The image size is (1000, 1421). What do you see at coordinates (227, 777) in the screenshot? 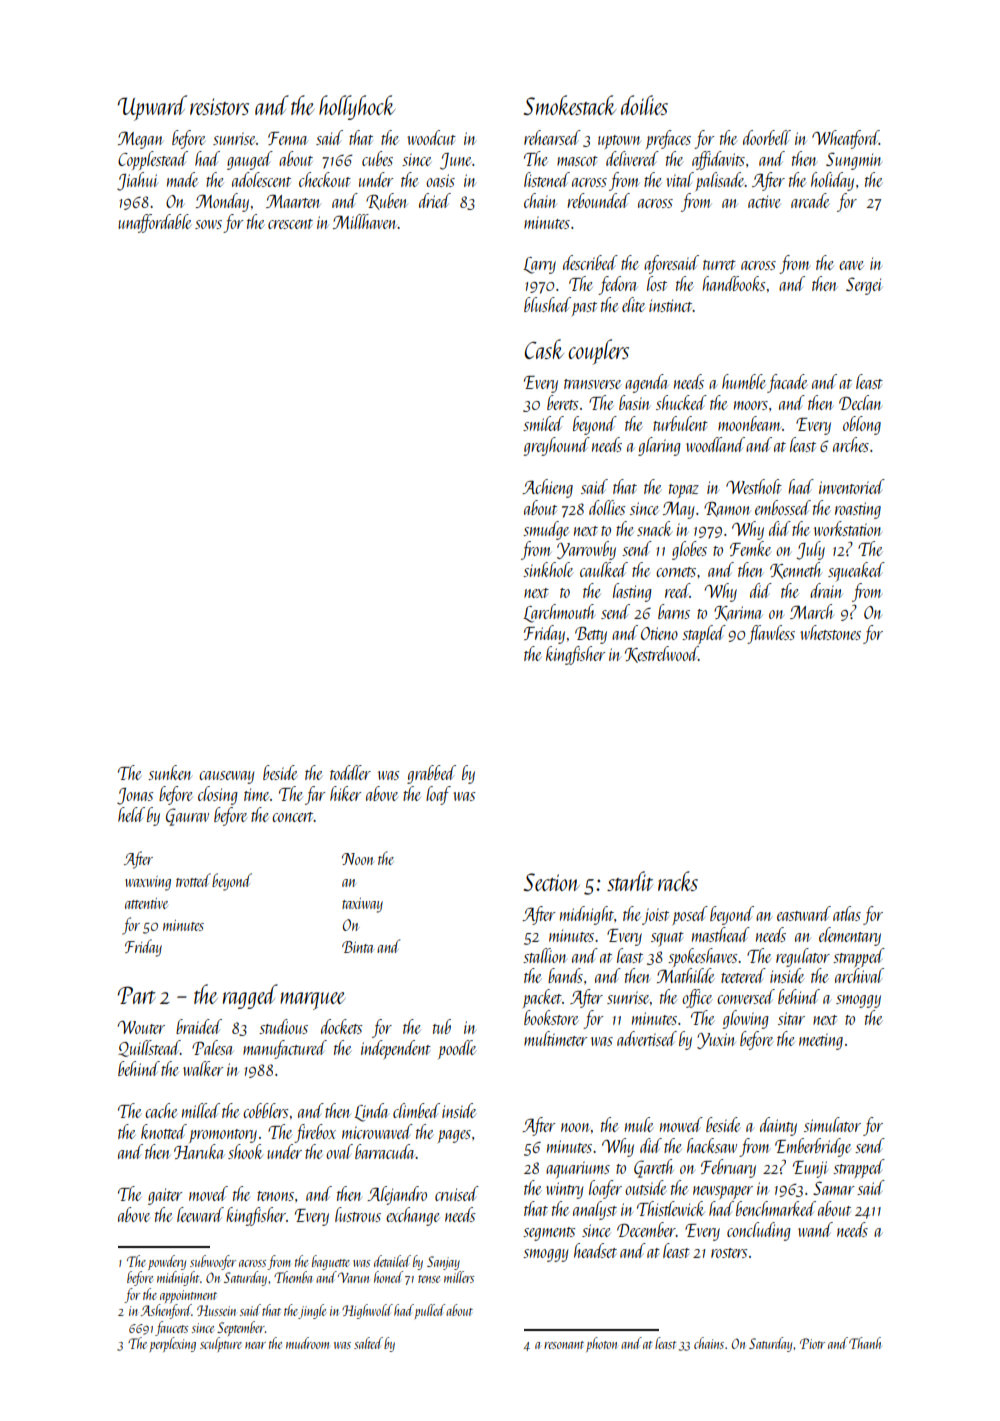
I see `causeway` at bounding box center [227, 777].
